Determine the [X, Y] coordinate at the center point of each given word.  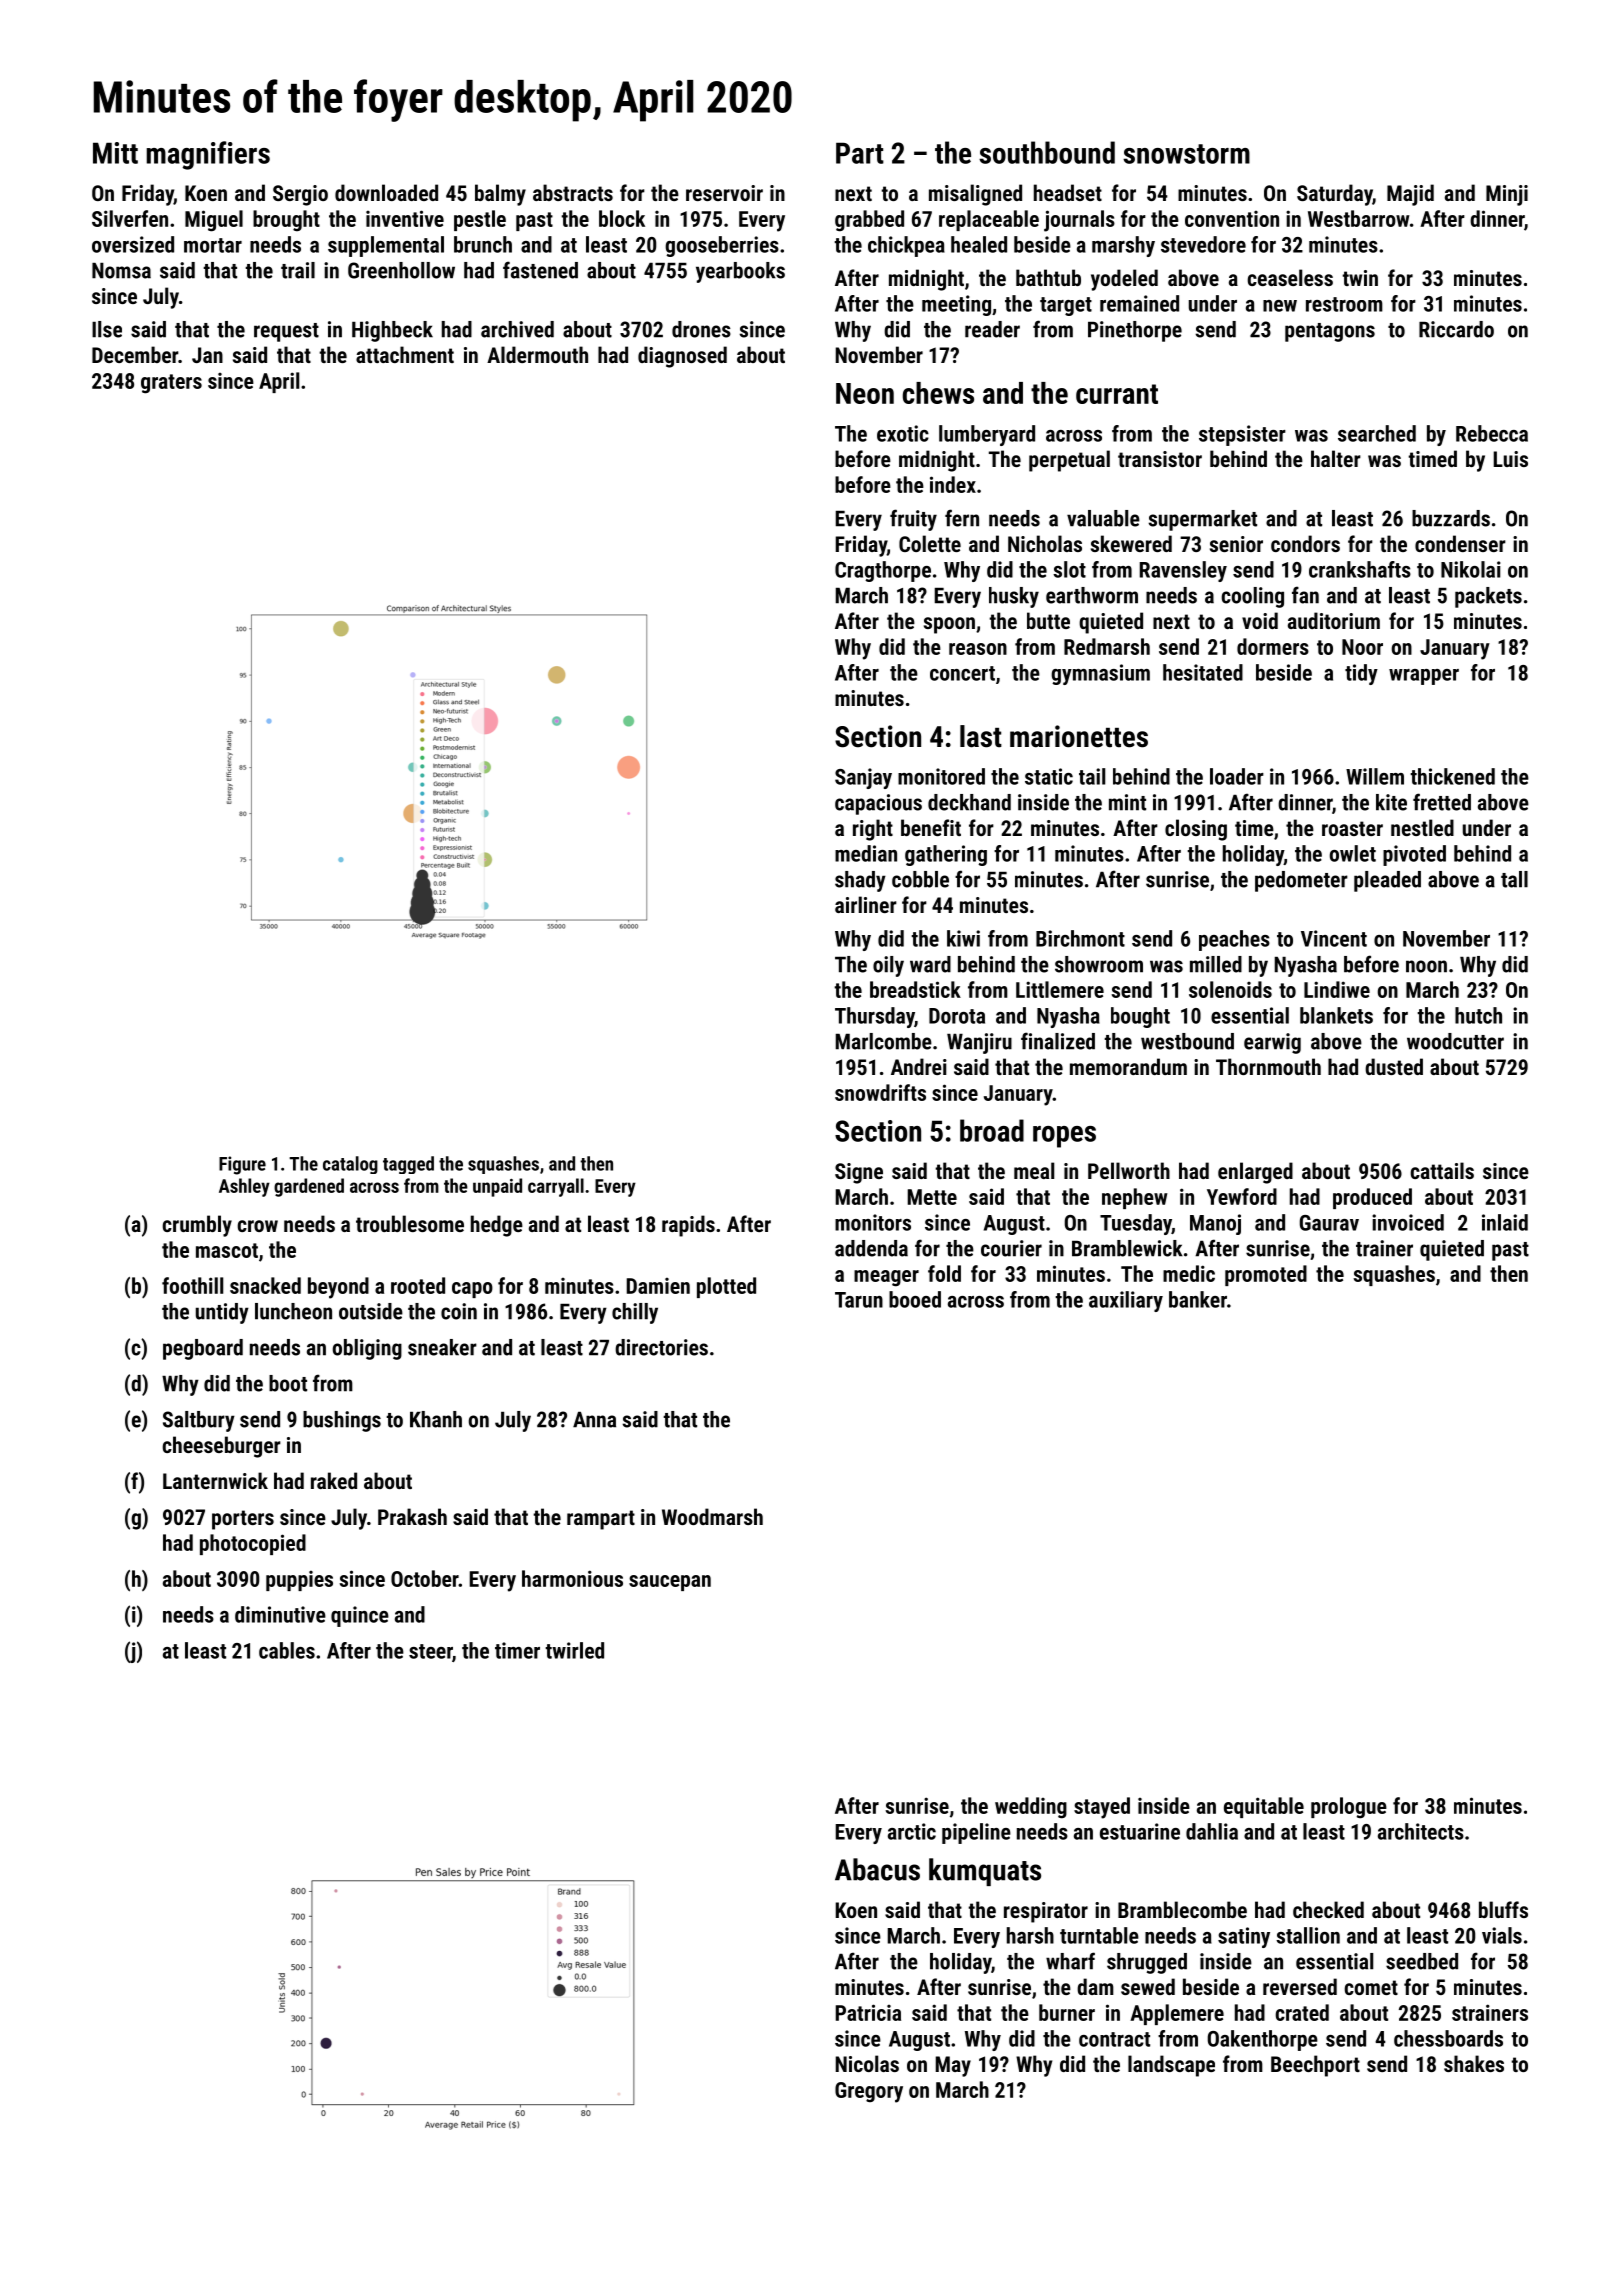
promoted [1266, 1275]
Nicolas [867, 2063]
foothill [192, 1285]
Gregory [869, 2092]
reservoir [724, 193]
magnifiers [208, 155]
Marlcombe [883, 1041]
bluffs [1503, 1909]
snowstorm [1186, 154]
